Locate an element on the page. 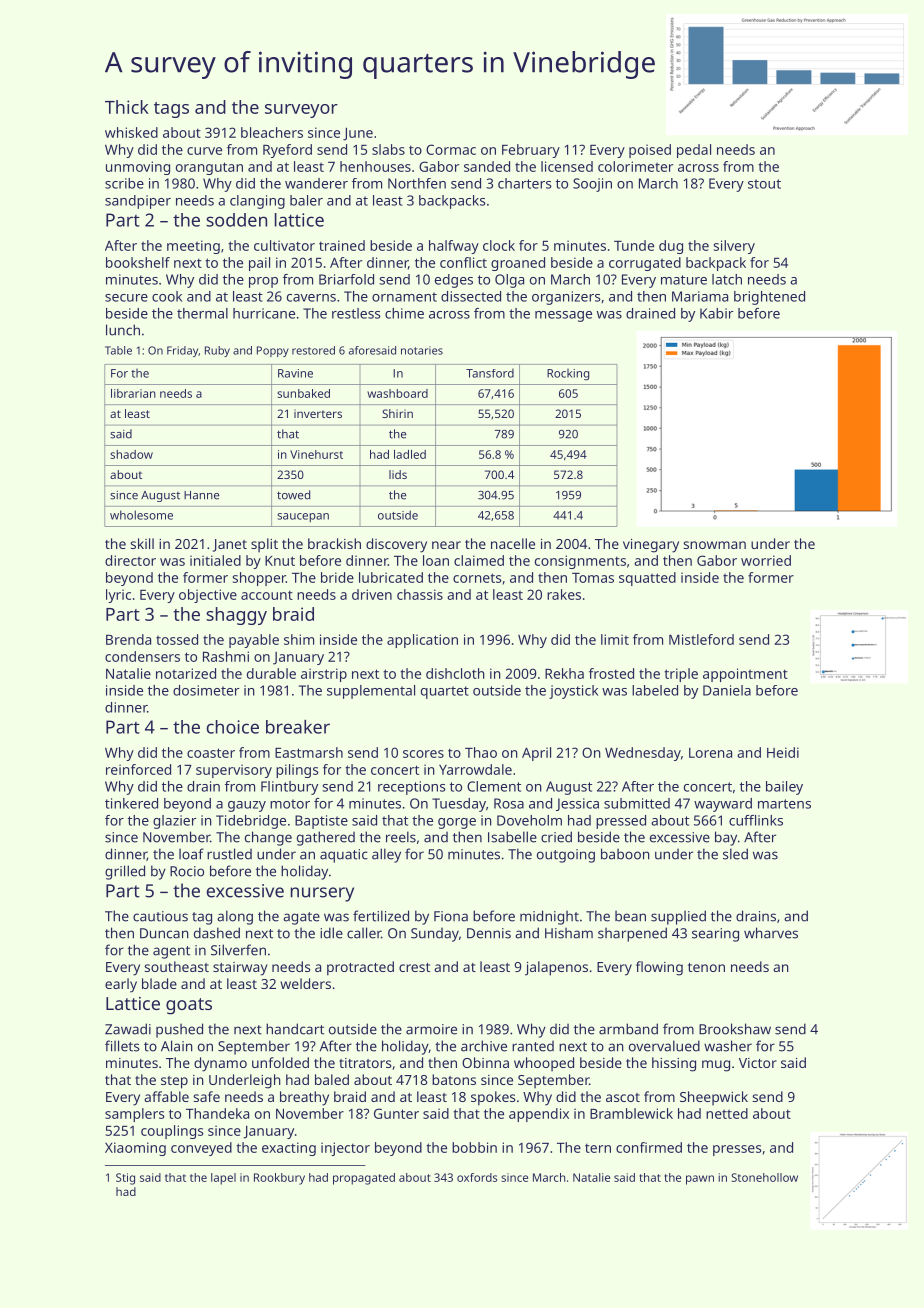 This document has width=924, height=1308. Thick is located at coordinates (127, 107).
